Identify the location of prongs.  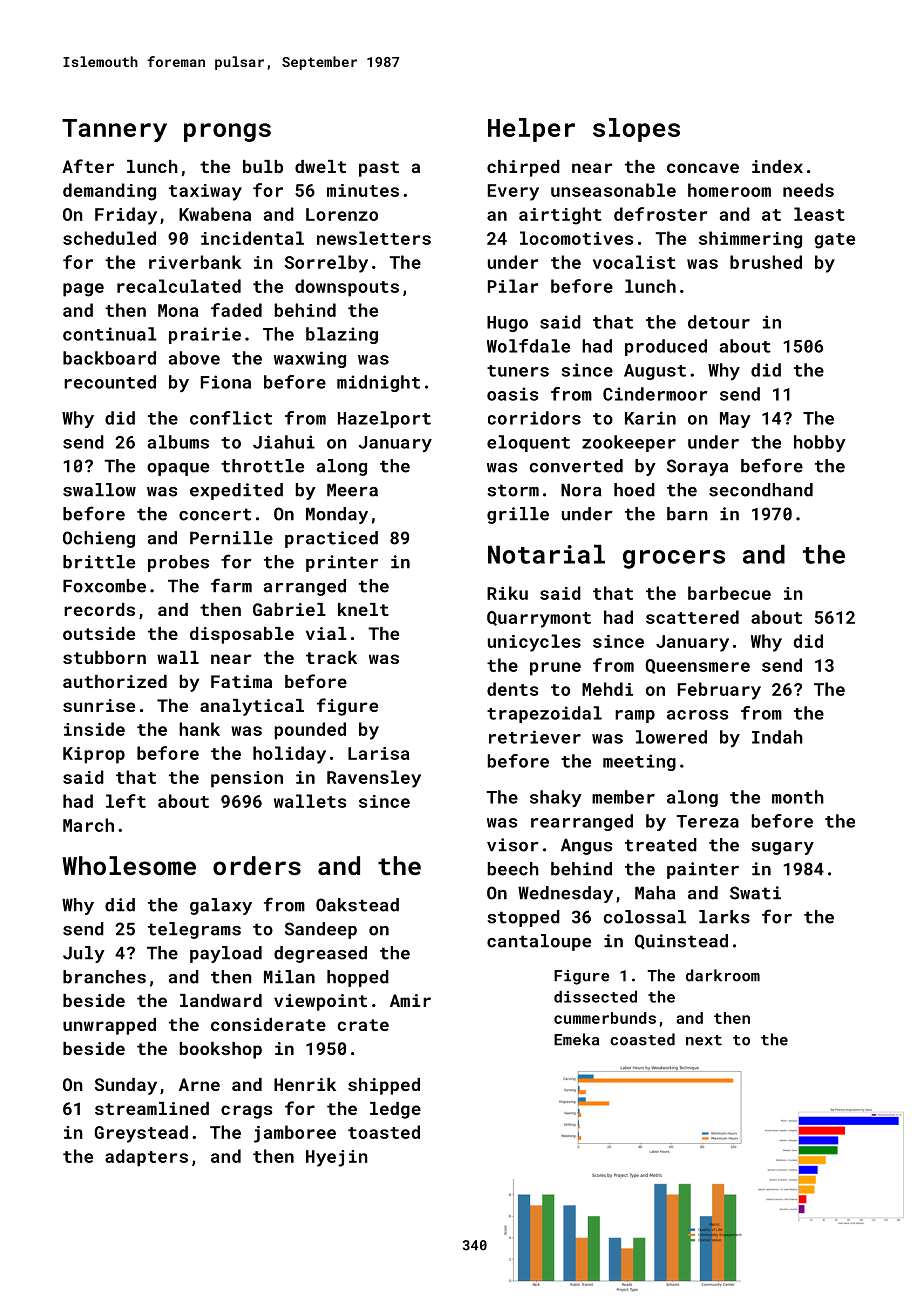
(227, 132).
